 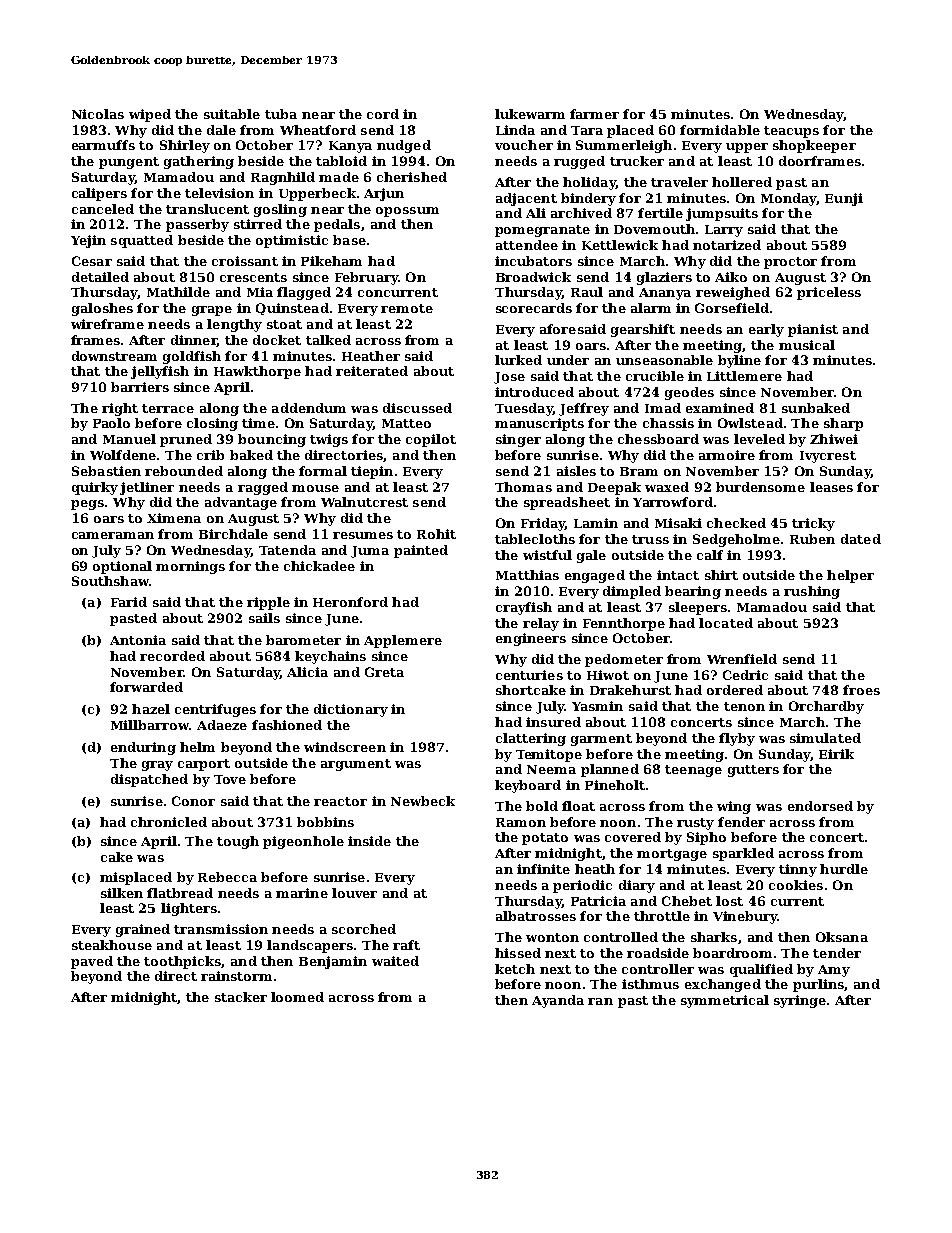 I want to click on hurdle, so click(x=844, y=869).
